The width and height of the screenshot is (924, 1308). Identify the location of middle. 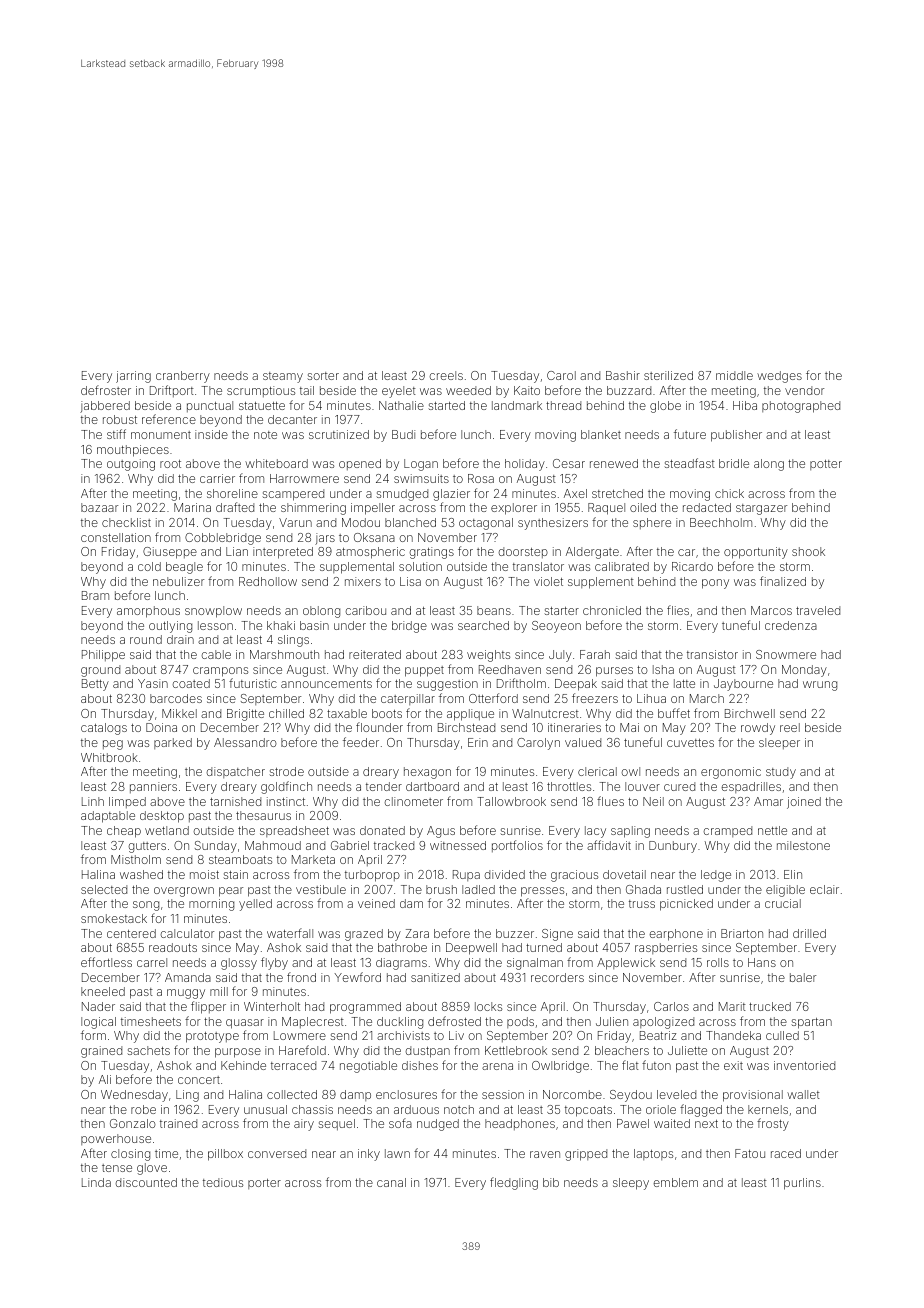
(734, 375).
